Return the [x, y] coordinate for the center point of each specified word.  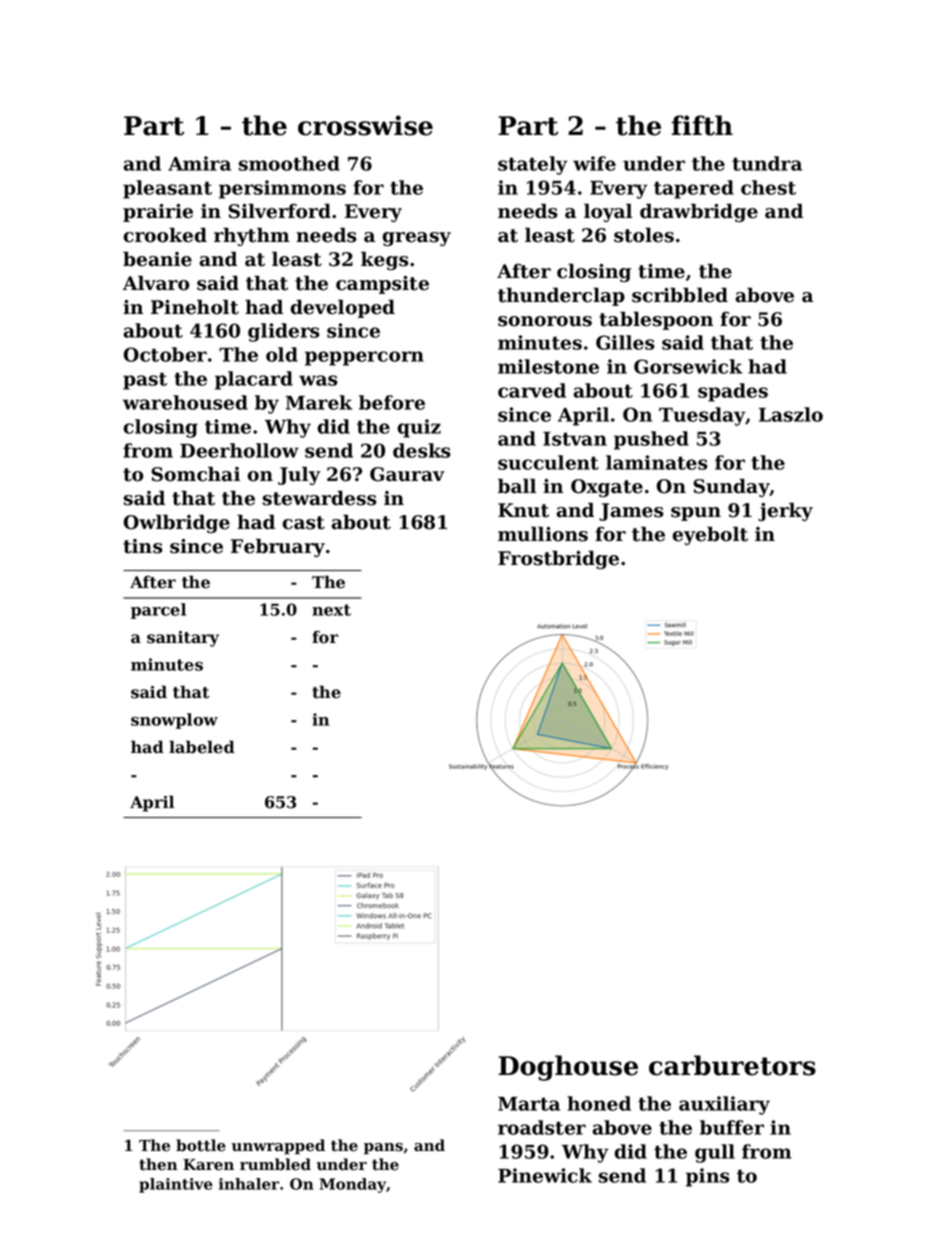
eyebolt [710, 535]
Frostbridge [558, 559]
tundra [767, 163]
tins [142, 546]
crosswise [365, 125]
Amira [199, 163]
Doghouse [568, 1068]
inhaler [249, 1184]
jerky [785, 512]
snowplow [174, 721]
